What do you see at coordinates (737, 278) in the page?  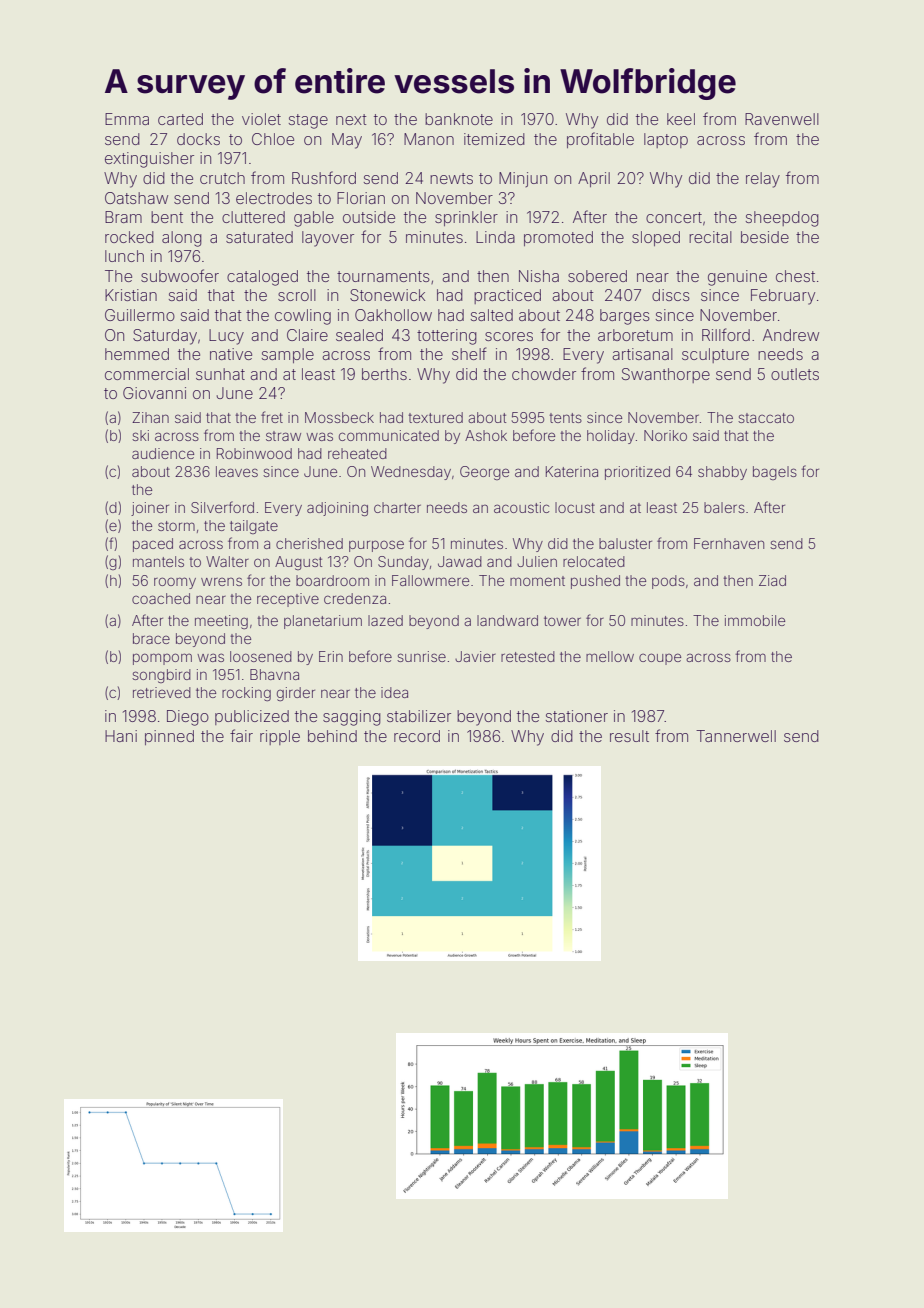 I see `genuine` at bounding box center [737, 278].
